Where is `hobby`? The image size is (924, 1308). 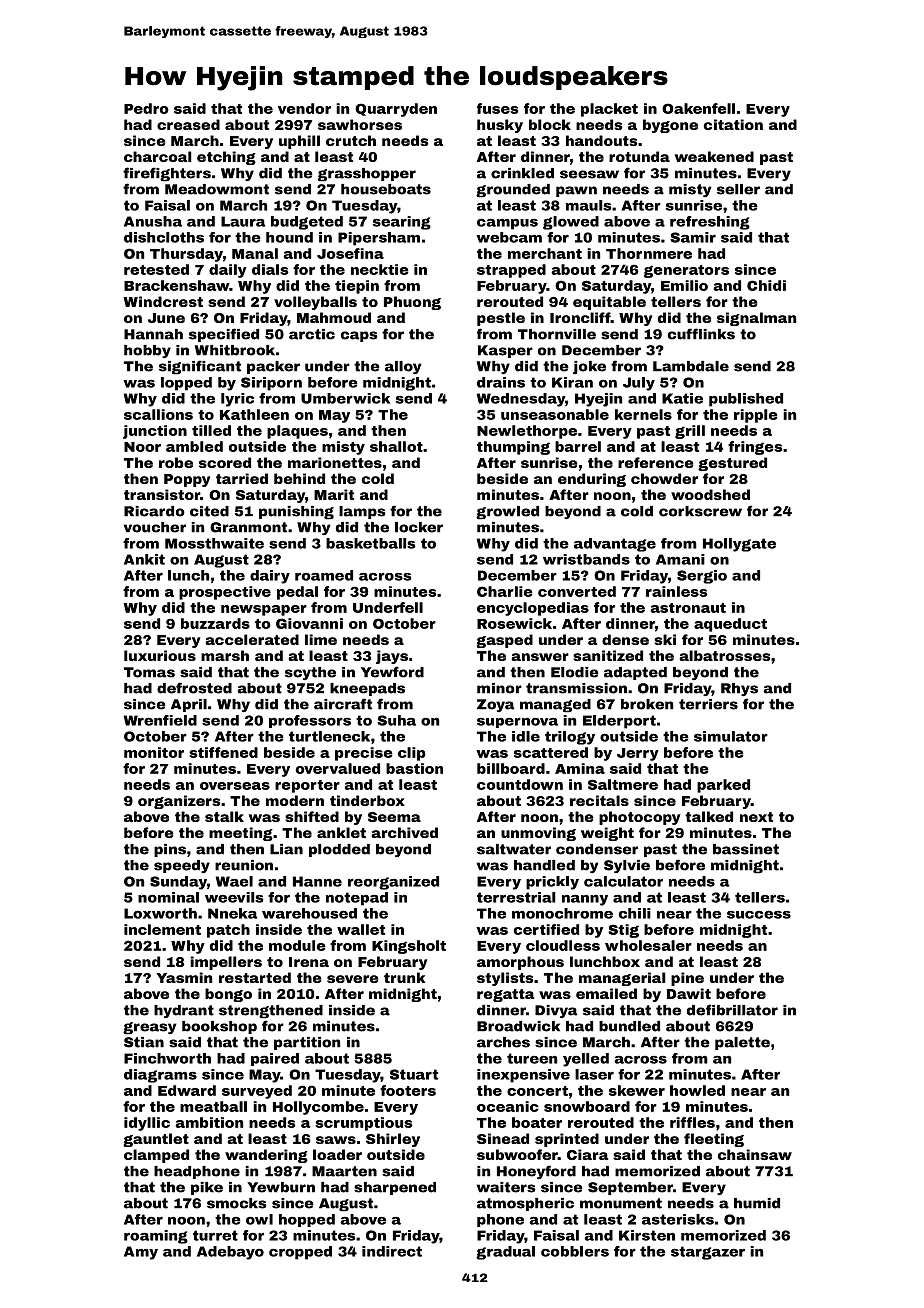 hobby is located at coordinates (147, 351).
